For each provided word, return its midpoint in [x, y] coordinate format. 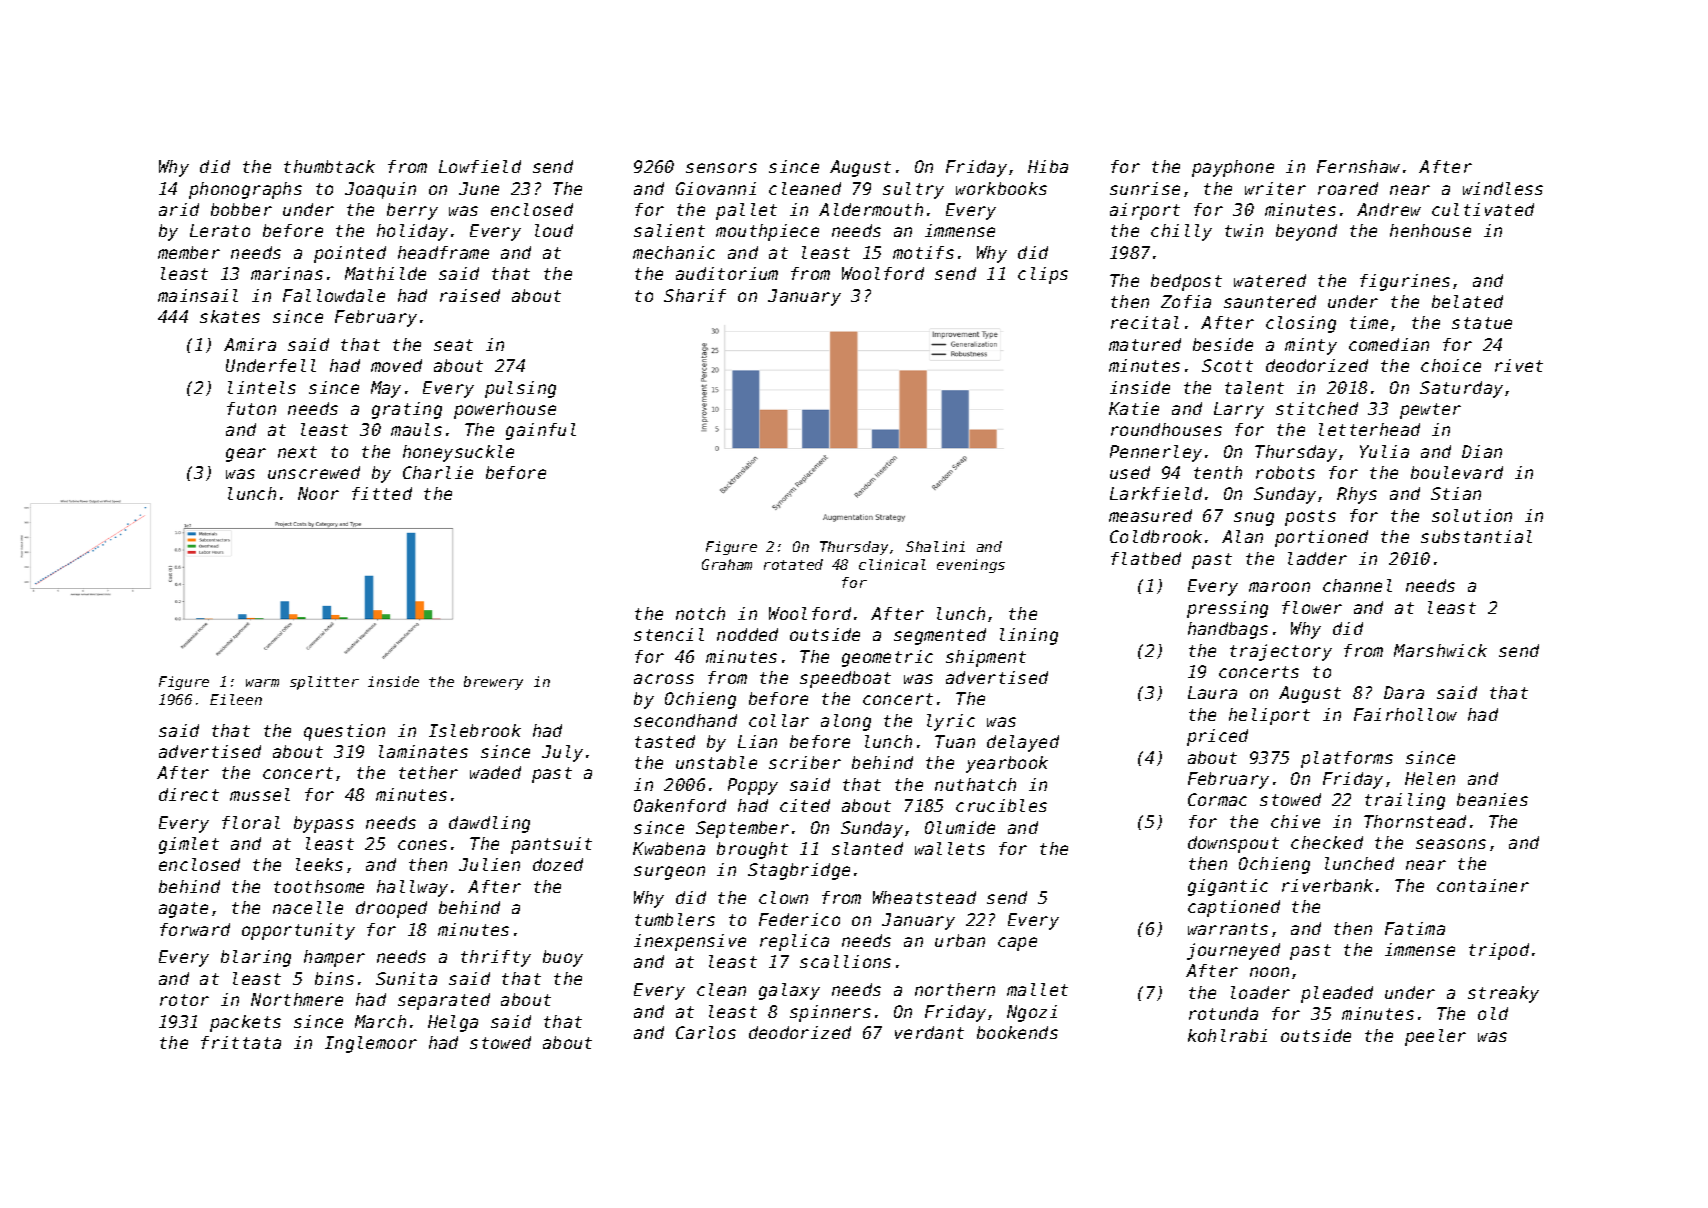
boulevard [1457, 472]
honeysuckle [458, 453]
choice [1451, 365]
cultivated [1483, 209]
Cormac [1217, 799]
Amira [250, 344]
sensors [721, 168]
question [344, 732]
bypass [324, 824]
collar [779, 720]
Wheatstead [924, 897]
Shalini [935, 546]
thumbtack [329, 166]
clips [1043, 275]
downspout [1233, 844]
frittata [241, 1042]
